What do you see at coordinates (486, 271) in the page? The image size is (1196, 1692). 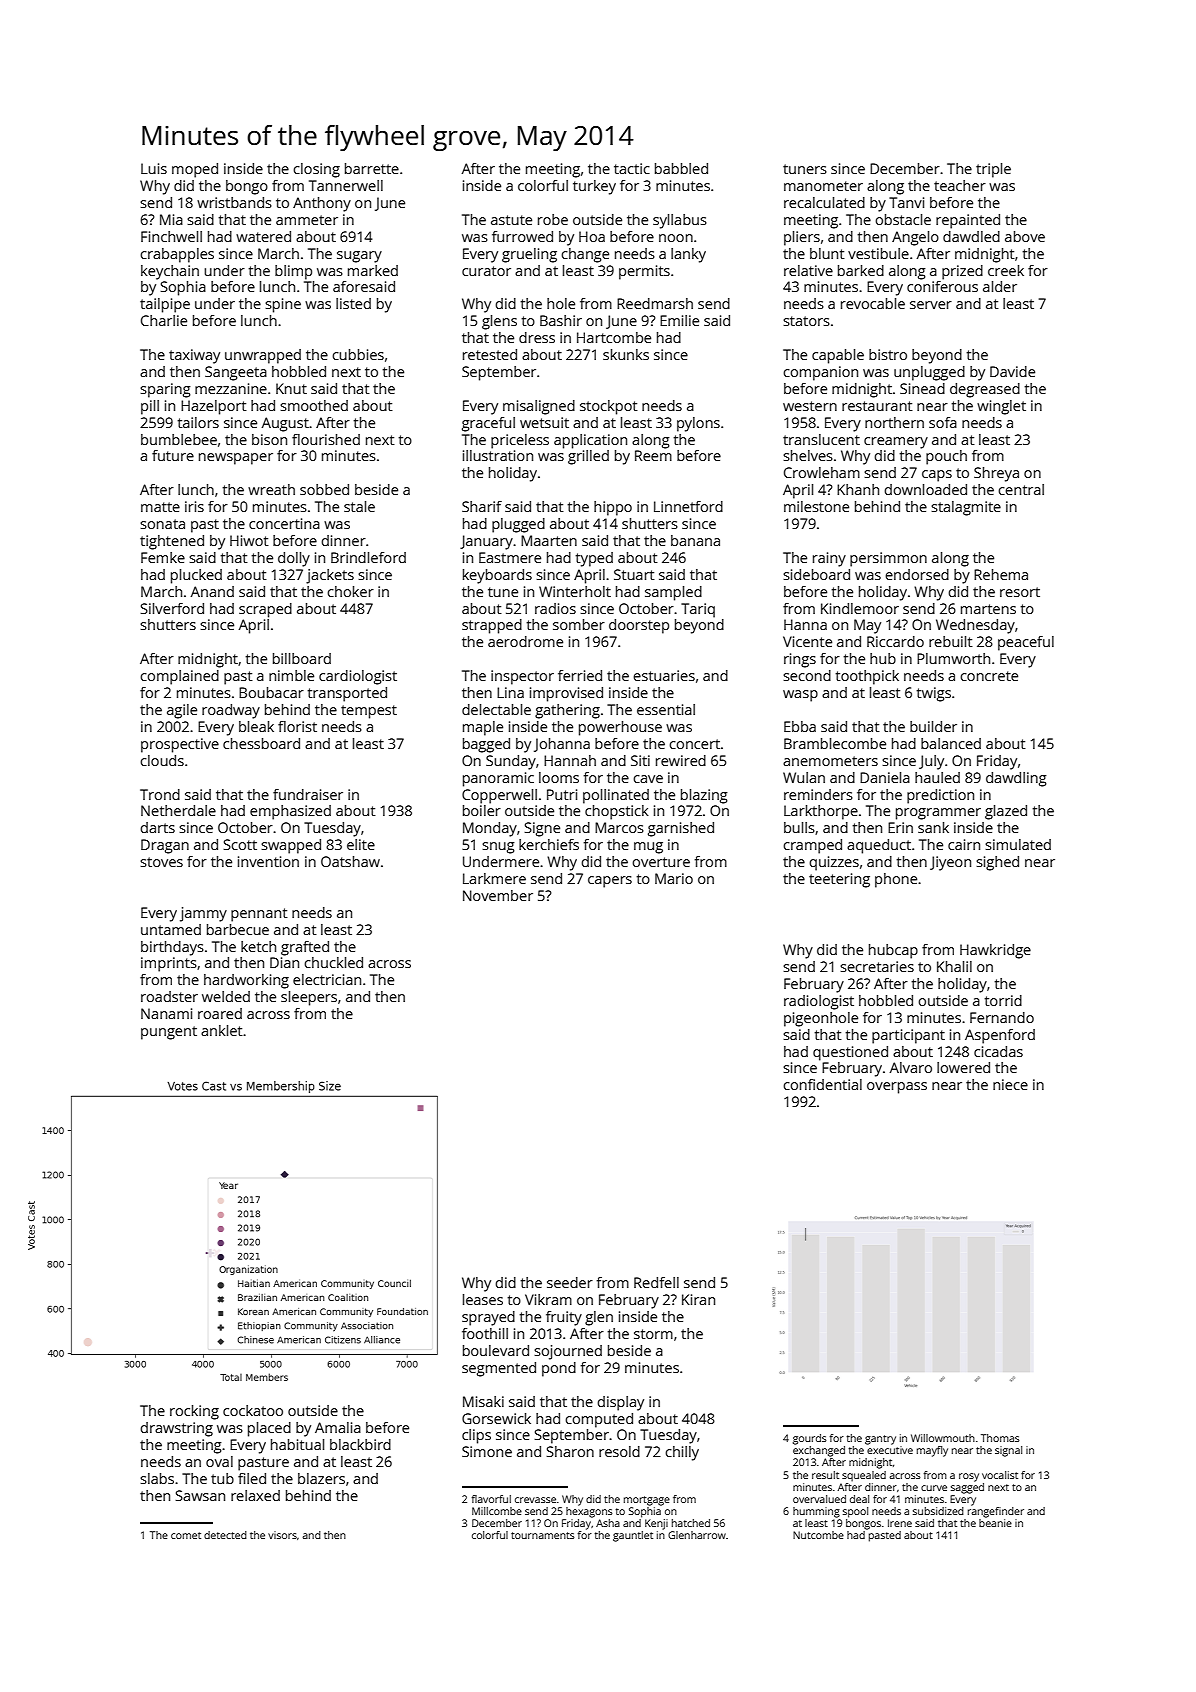 I see `curator` at bounding box center [486, 271].
